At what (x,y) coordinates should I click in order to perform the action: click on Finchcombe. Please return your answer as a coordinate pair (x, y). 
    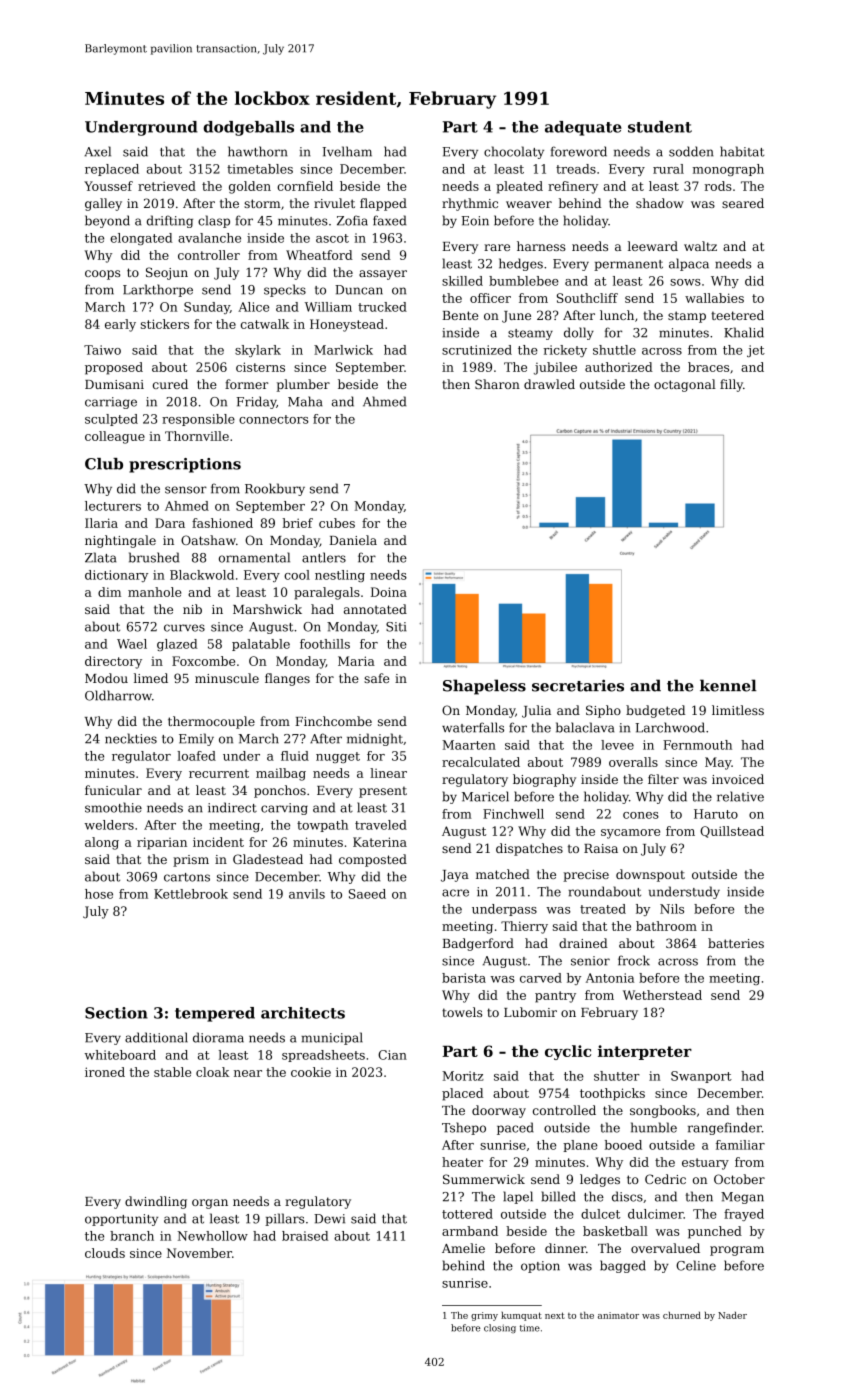
    Looking at the image, I should click on (333, 721).
